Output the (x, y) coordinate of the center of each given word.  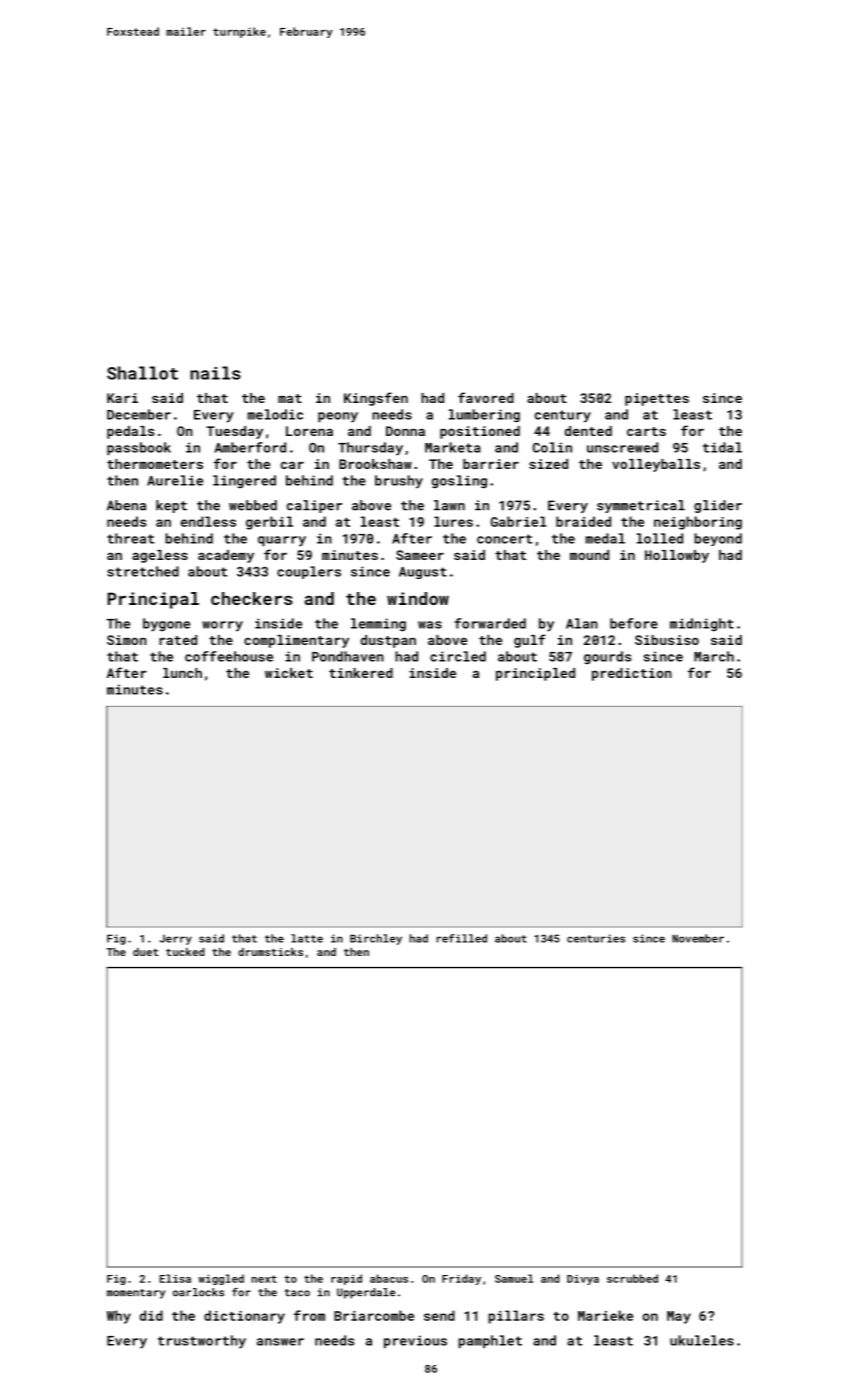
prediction (632, 674)
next (264, 1279)
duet (146, 952)
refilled (462, 938)
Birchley (376, 939)
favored (486, 397)
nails (215, 373)
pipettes (657, 399)
